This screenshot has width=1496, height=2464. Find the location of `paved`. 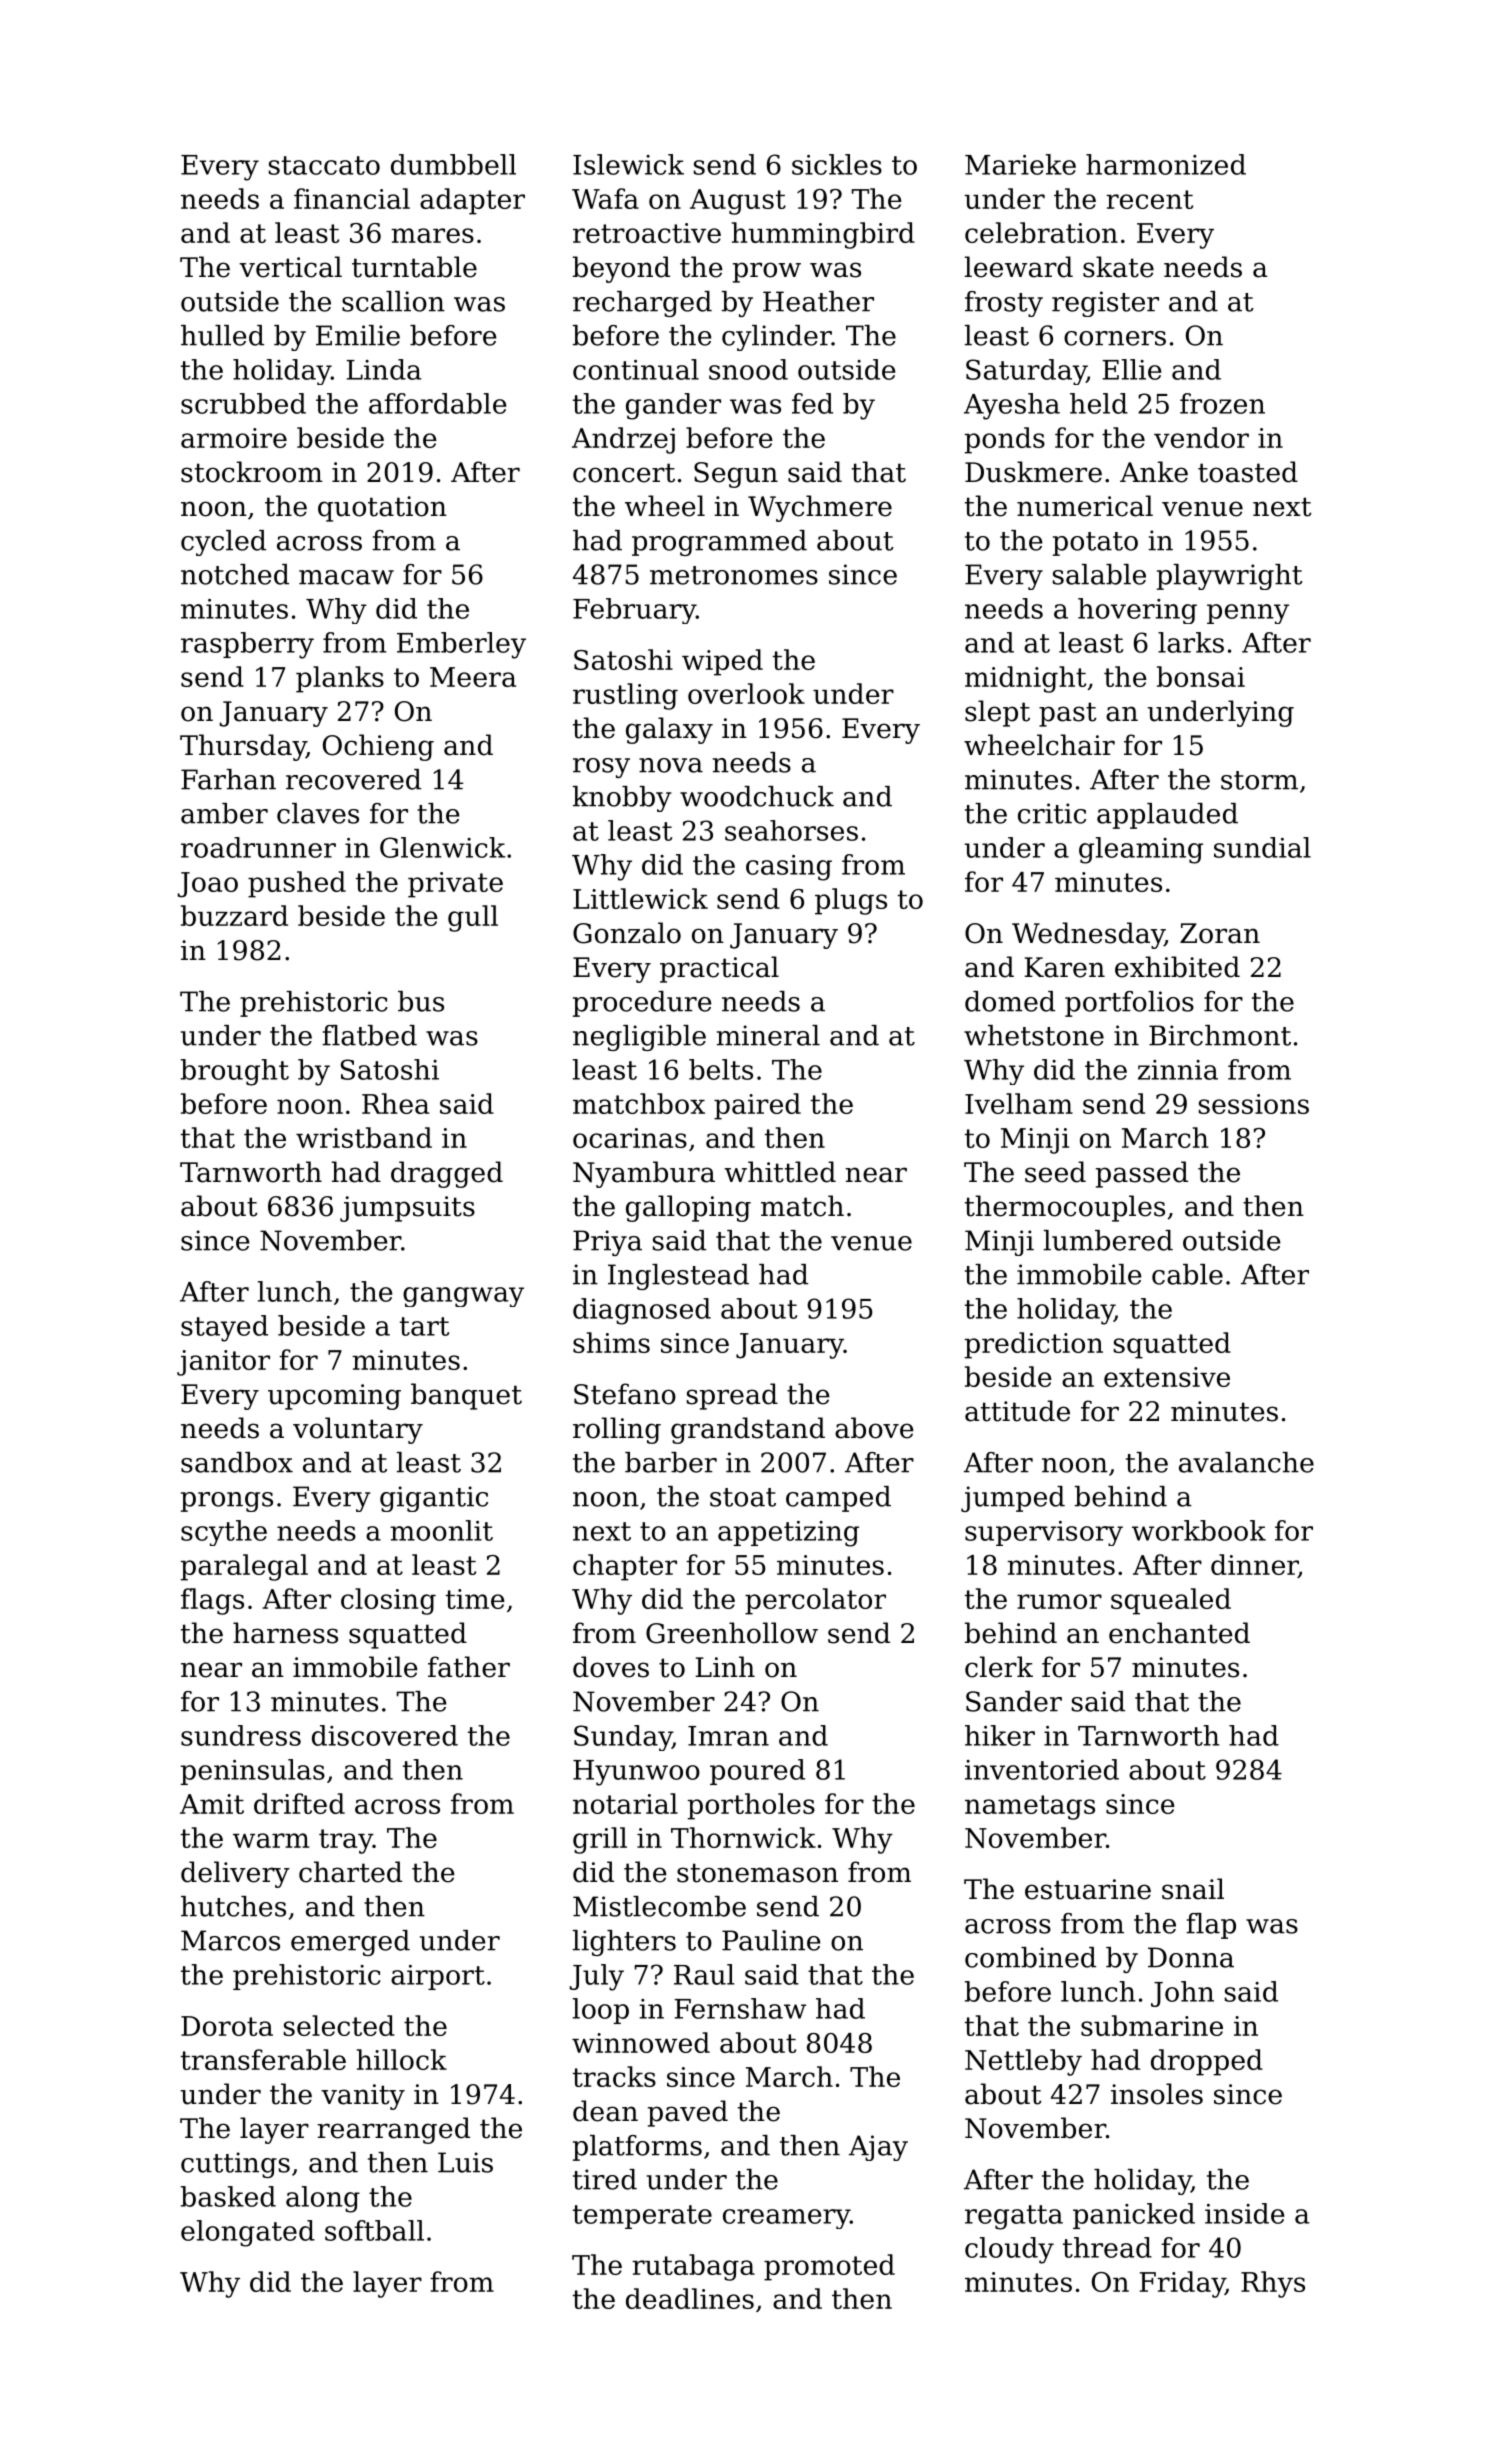

paved is located at coordinates (688, 2113).
